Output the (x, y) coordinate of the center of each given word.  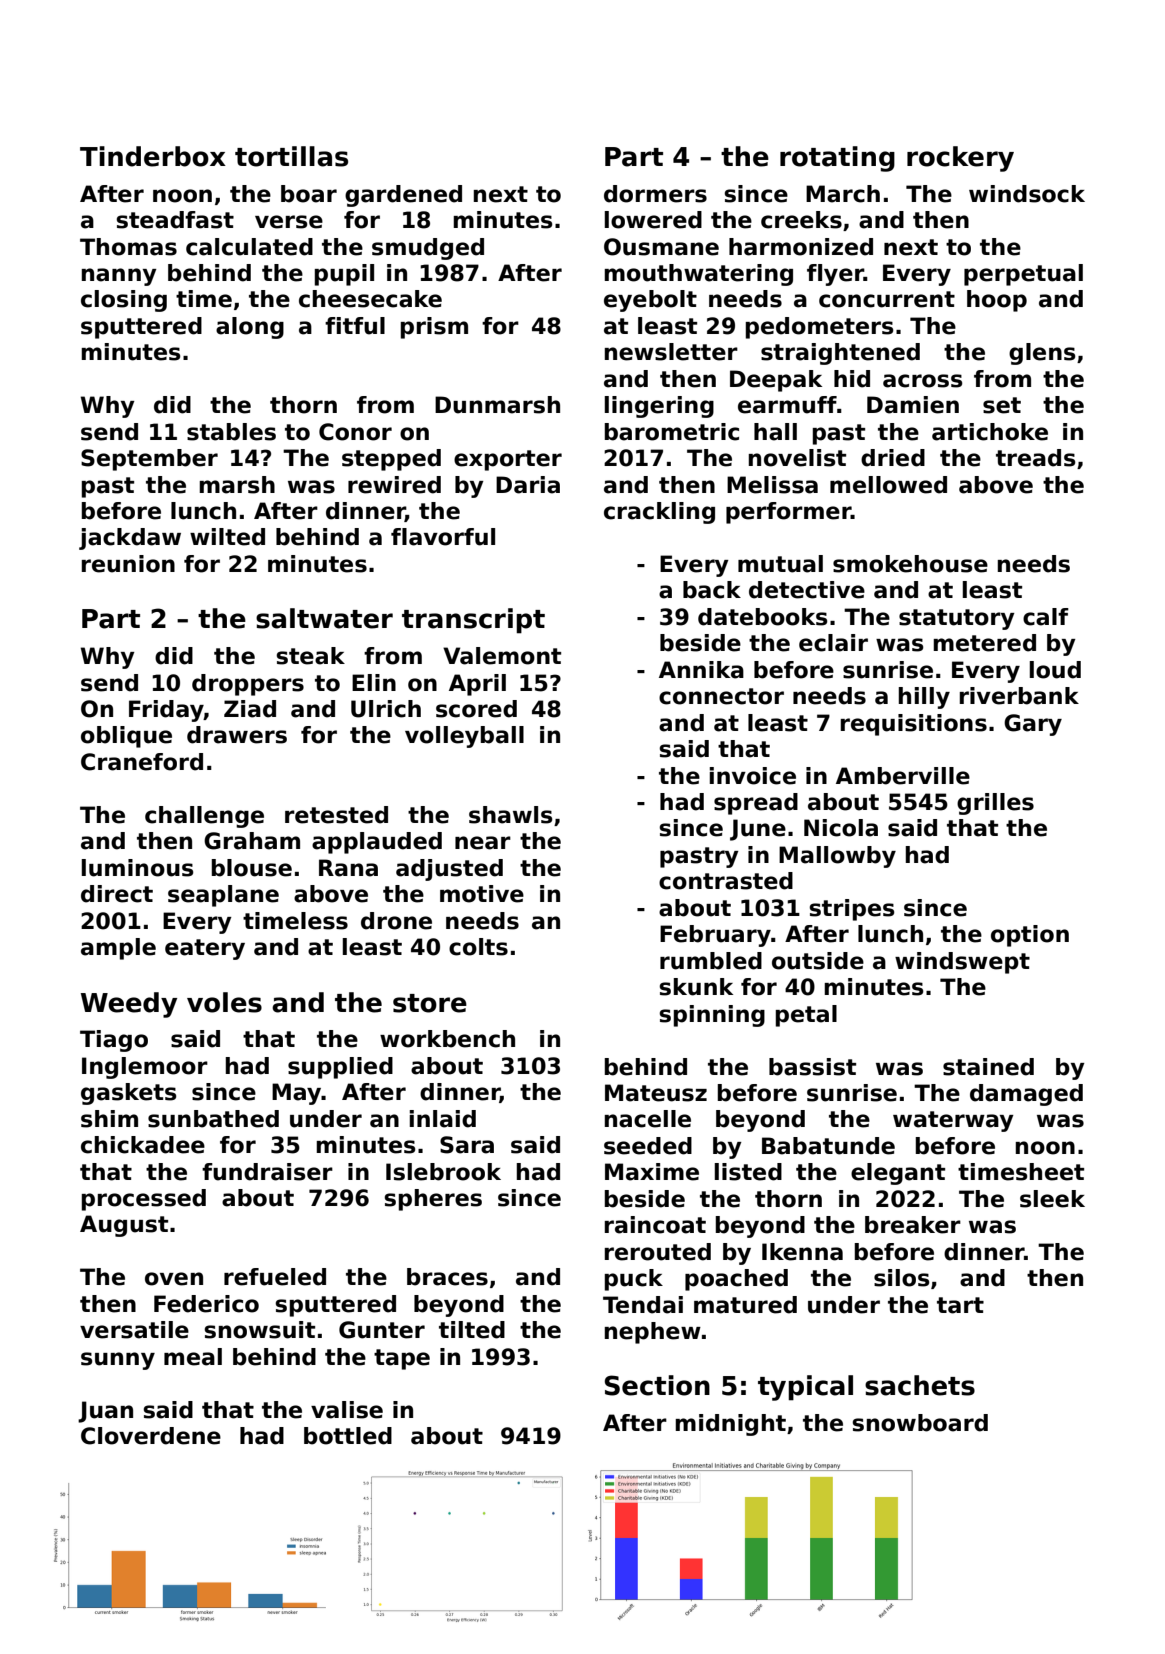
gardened (403, 196)
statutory (957, 619)
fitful (355, 326)
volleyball (464, 737)
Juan (105, 1412)
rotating (837, 159)
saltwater (324, 618)
